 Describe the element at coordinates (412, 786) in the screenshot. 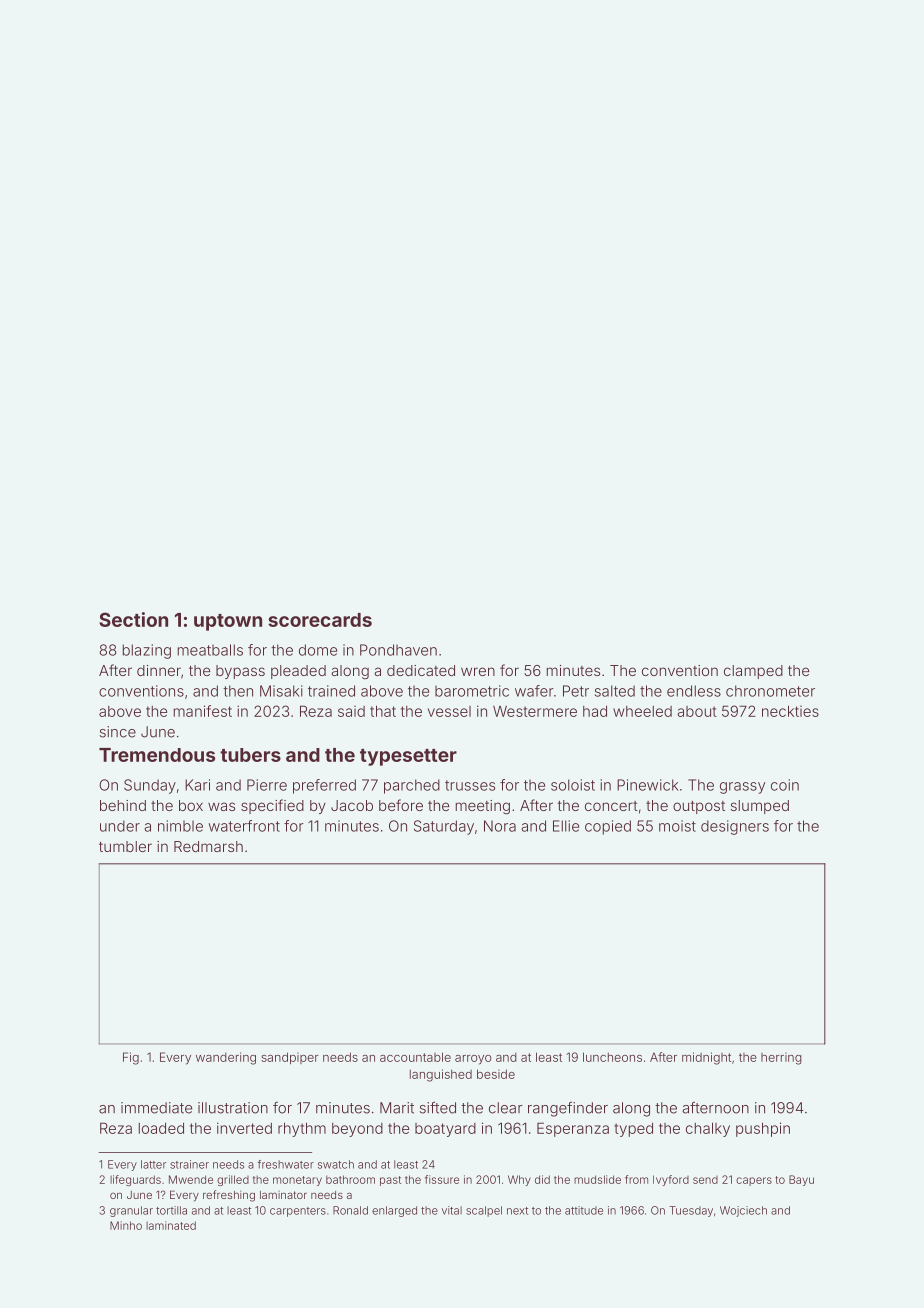

I see `parched` at that location.
